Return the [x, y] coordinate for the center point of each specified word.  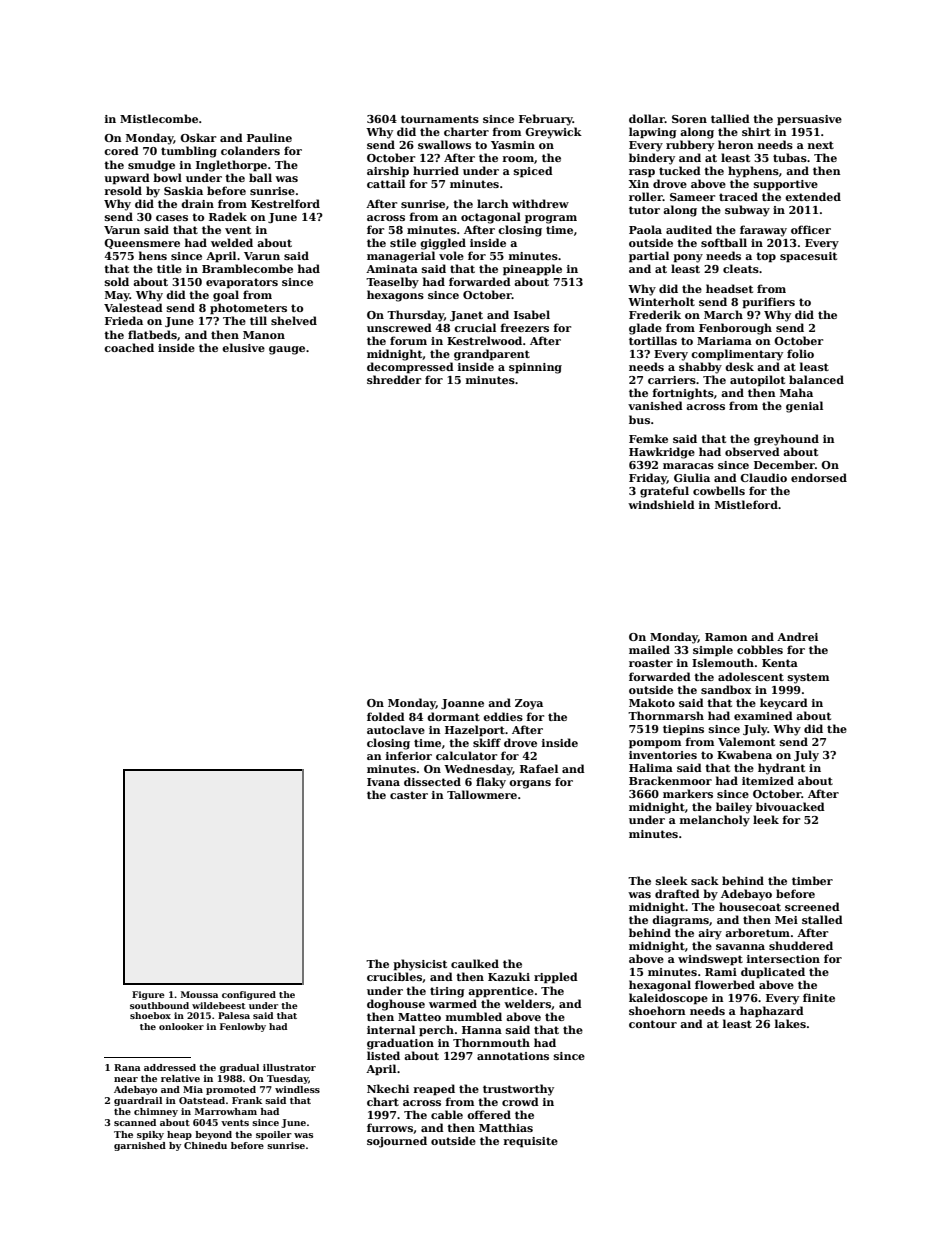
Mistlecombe [159, 118]
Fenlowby [243, 1027]
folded [386, 716]
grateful [664, 492]
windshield [661, 504]
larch [493, 203]
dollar [647, 118]
